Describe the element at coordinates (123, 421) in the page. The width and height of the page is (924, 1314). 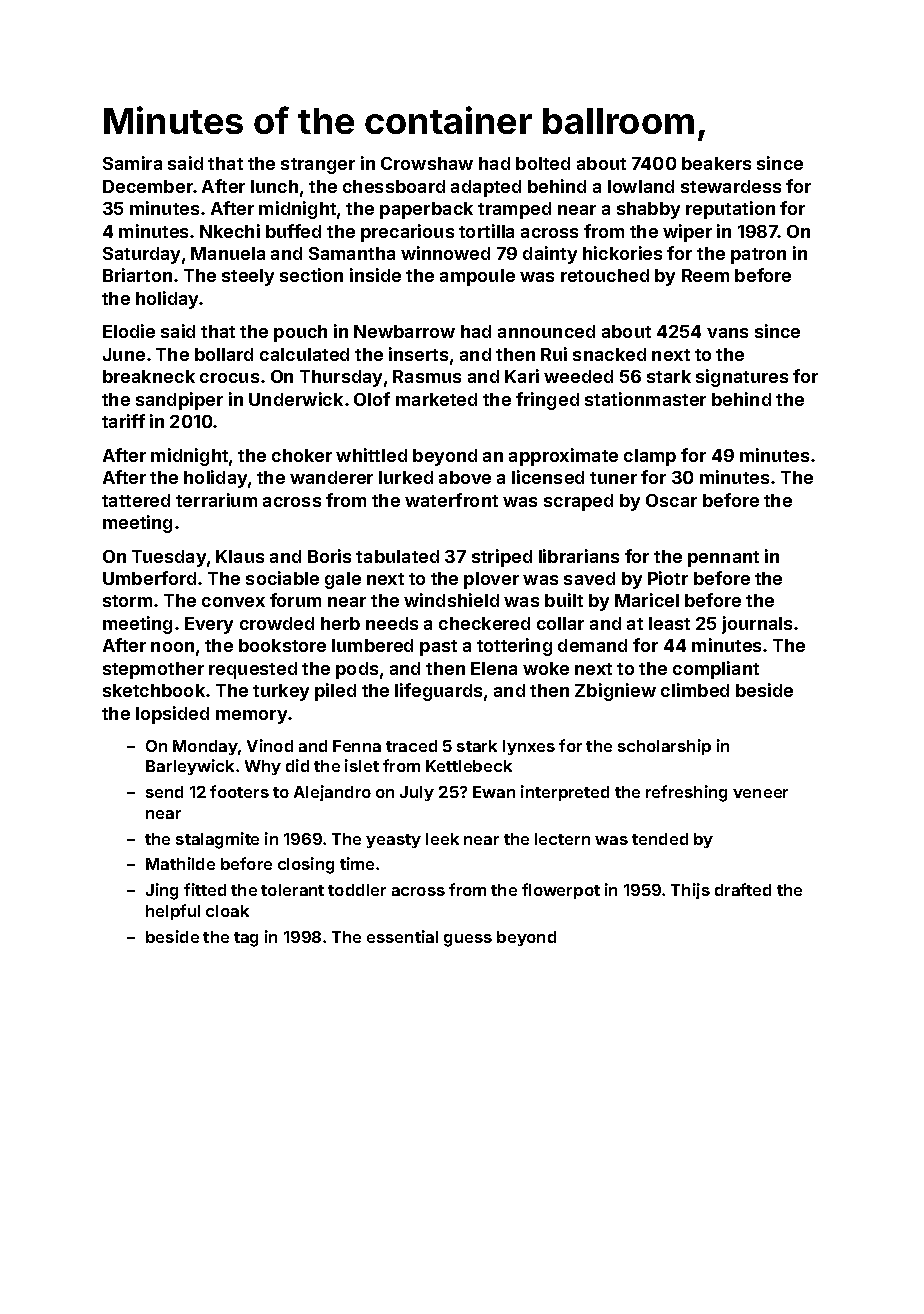
I see `tariff` at that location.
